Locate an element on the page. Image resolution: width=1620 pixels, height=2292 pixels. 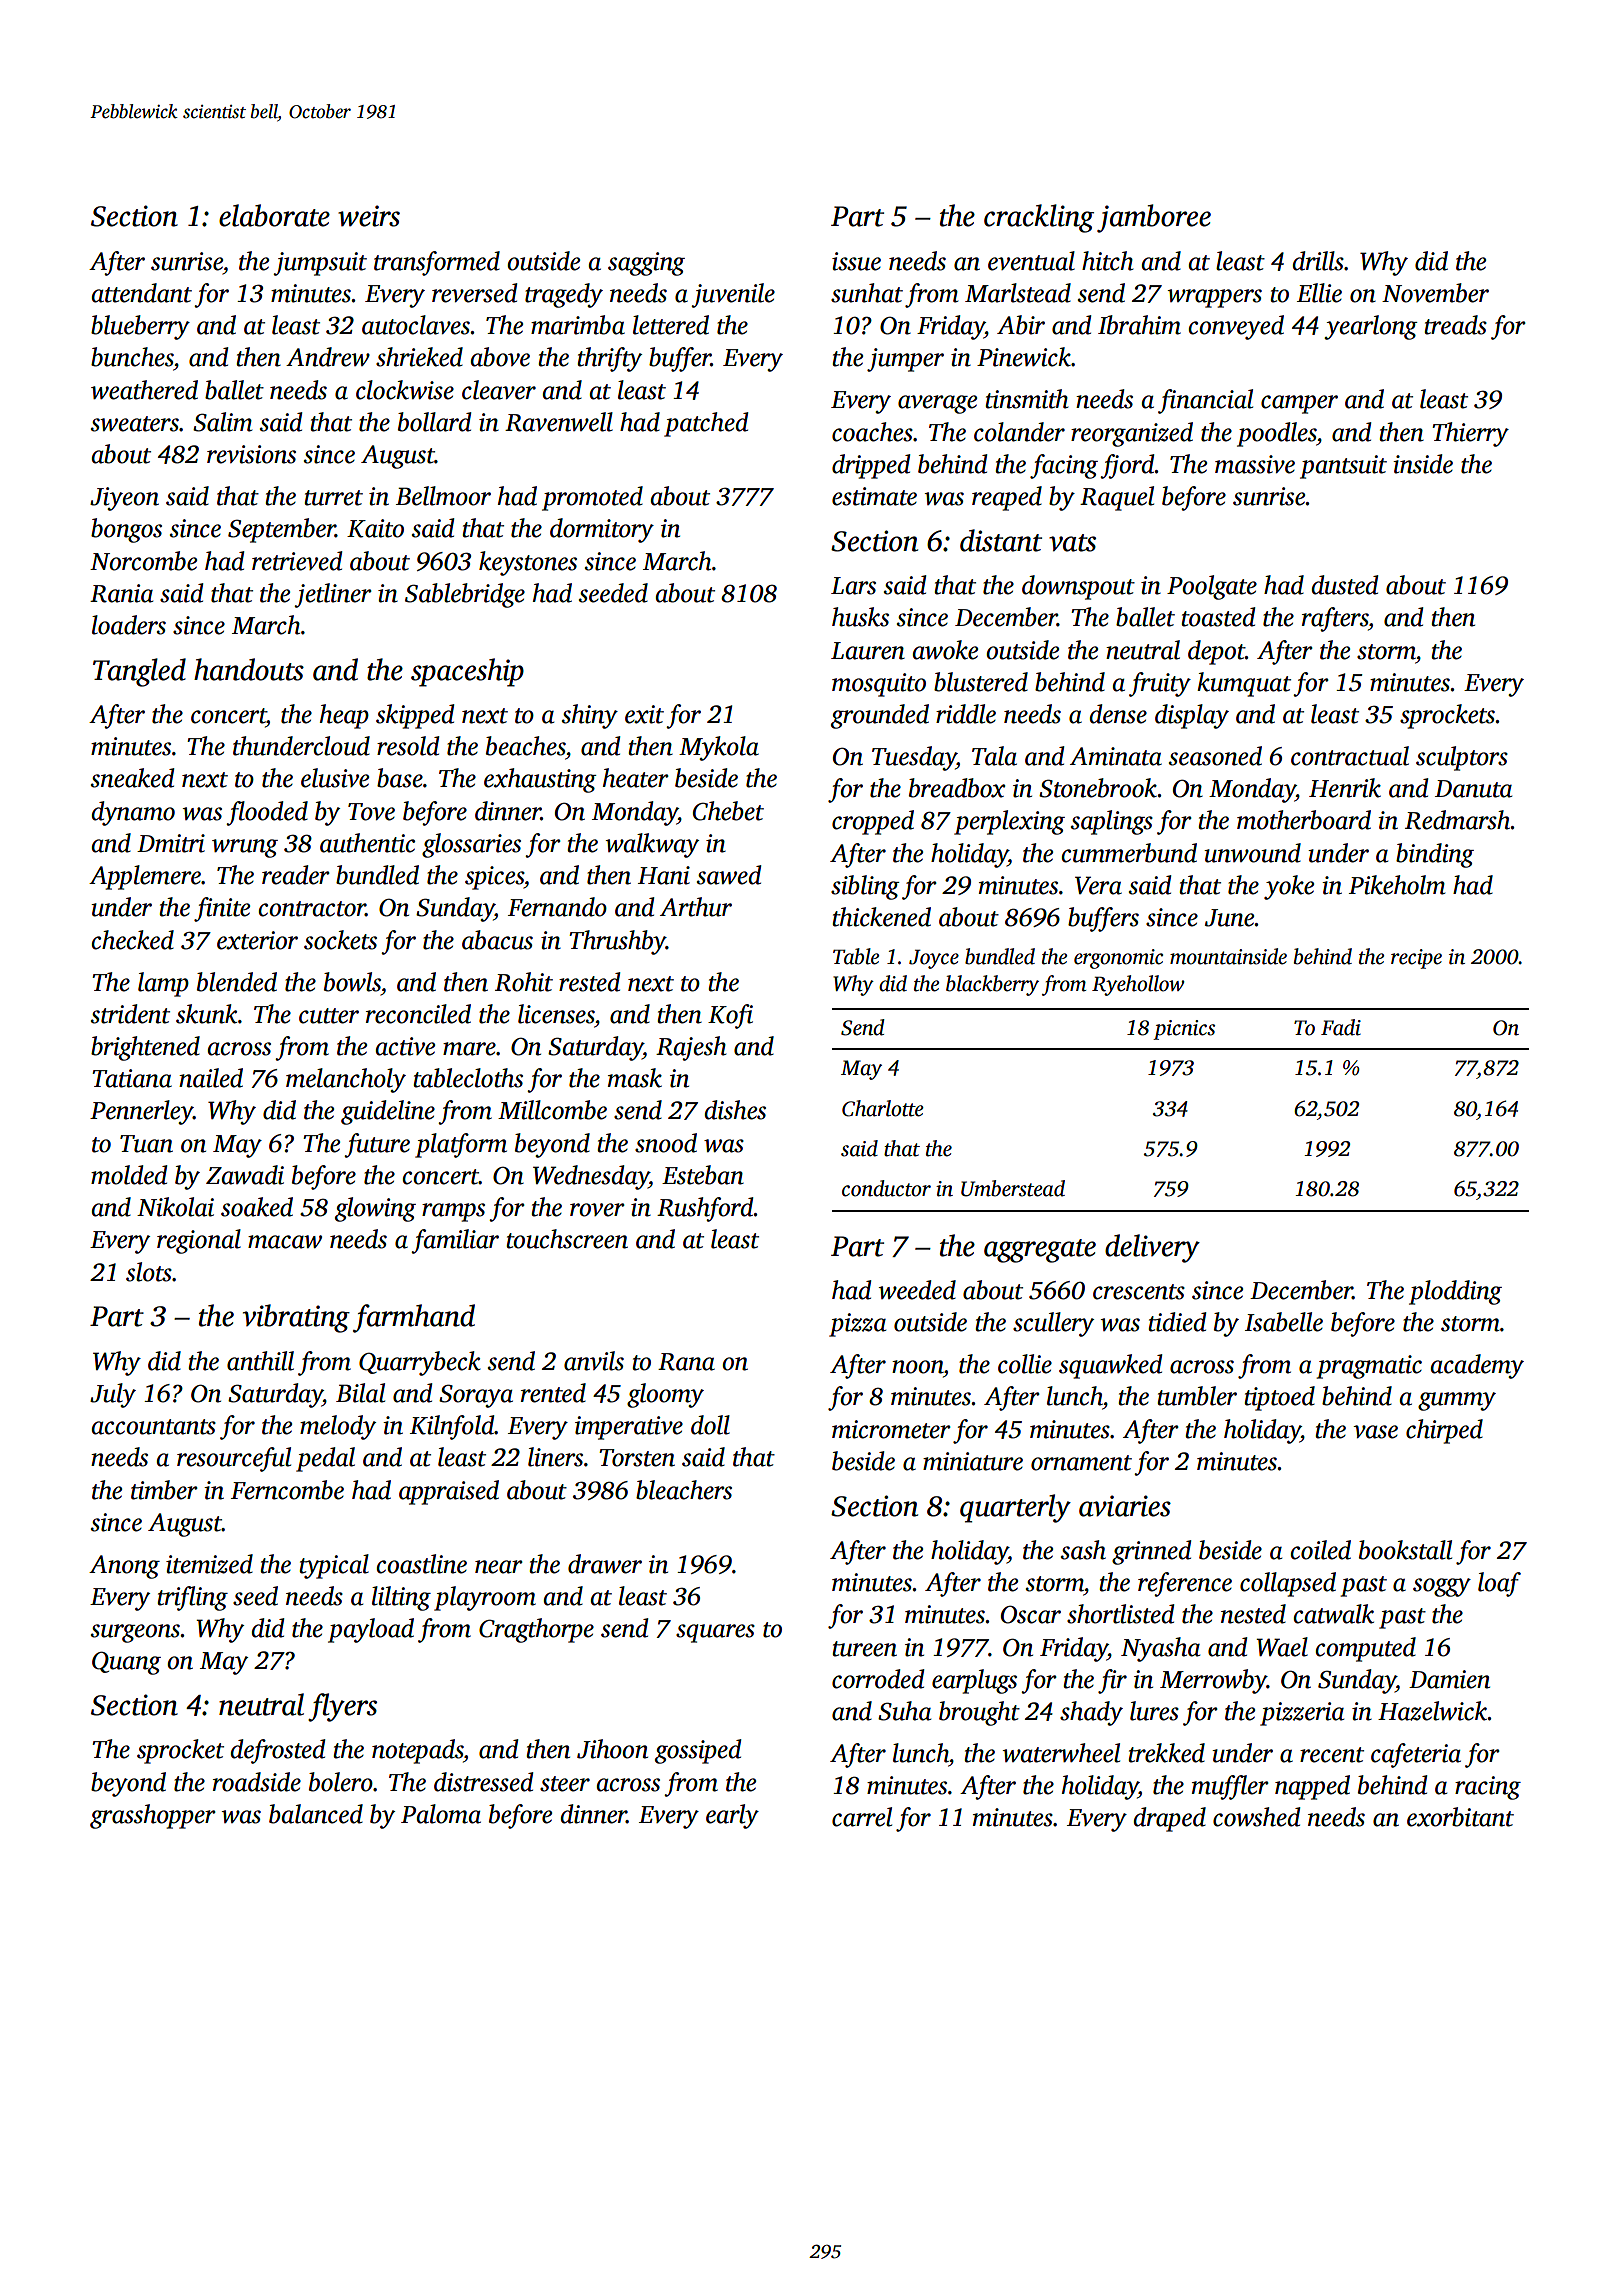
ergonomic is located at coordinates (1118, 959).
